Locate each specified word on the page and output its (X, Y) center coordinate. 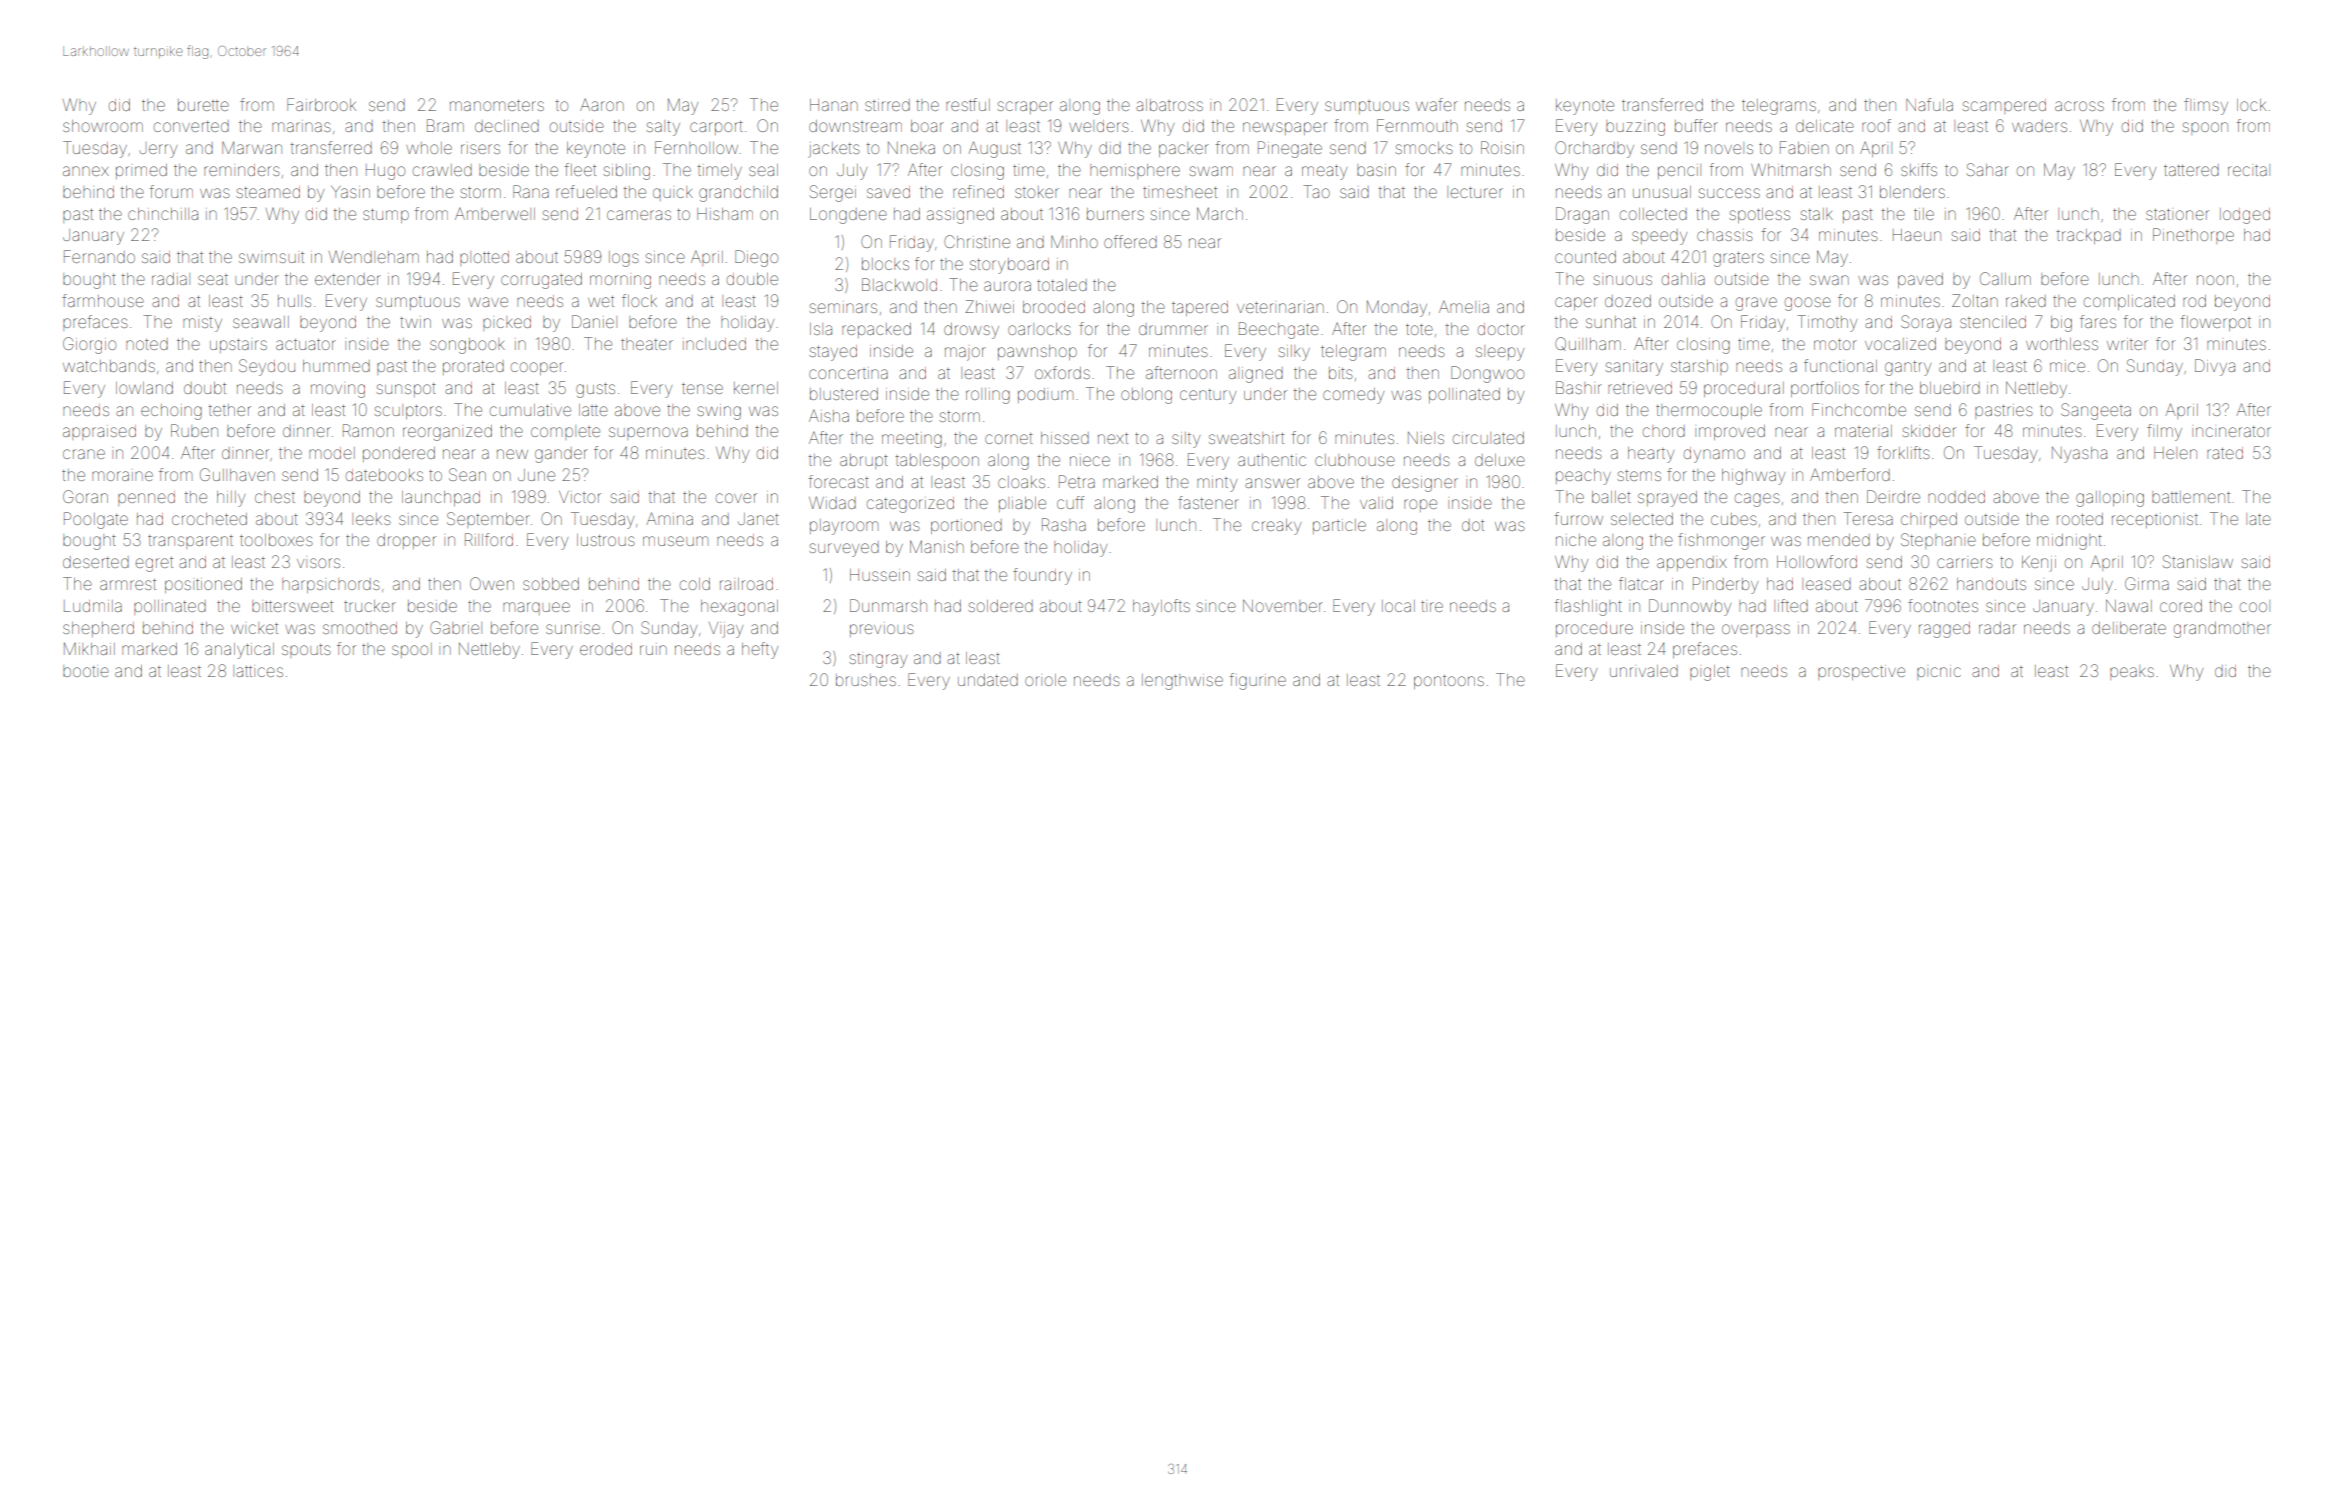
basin (1376, 170)
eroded (606, 649)
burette (203, 105)
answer (1272, 483)
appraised (99, 432)
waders (2039, 126)
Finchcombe (1859, 409)
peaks (2132, 672)
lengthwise (1182, 682)
